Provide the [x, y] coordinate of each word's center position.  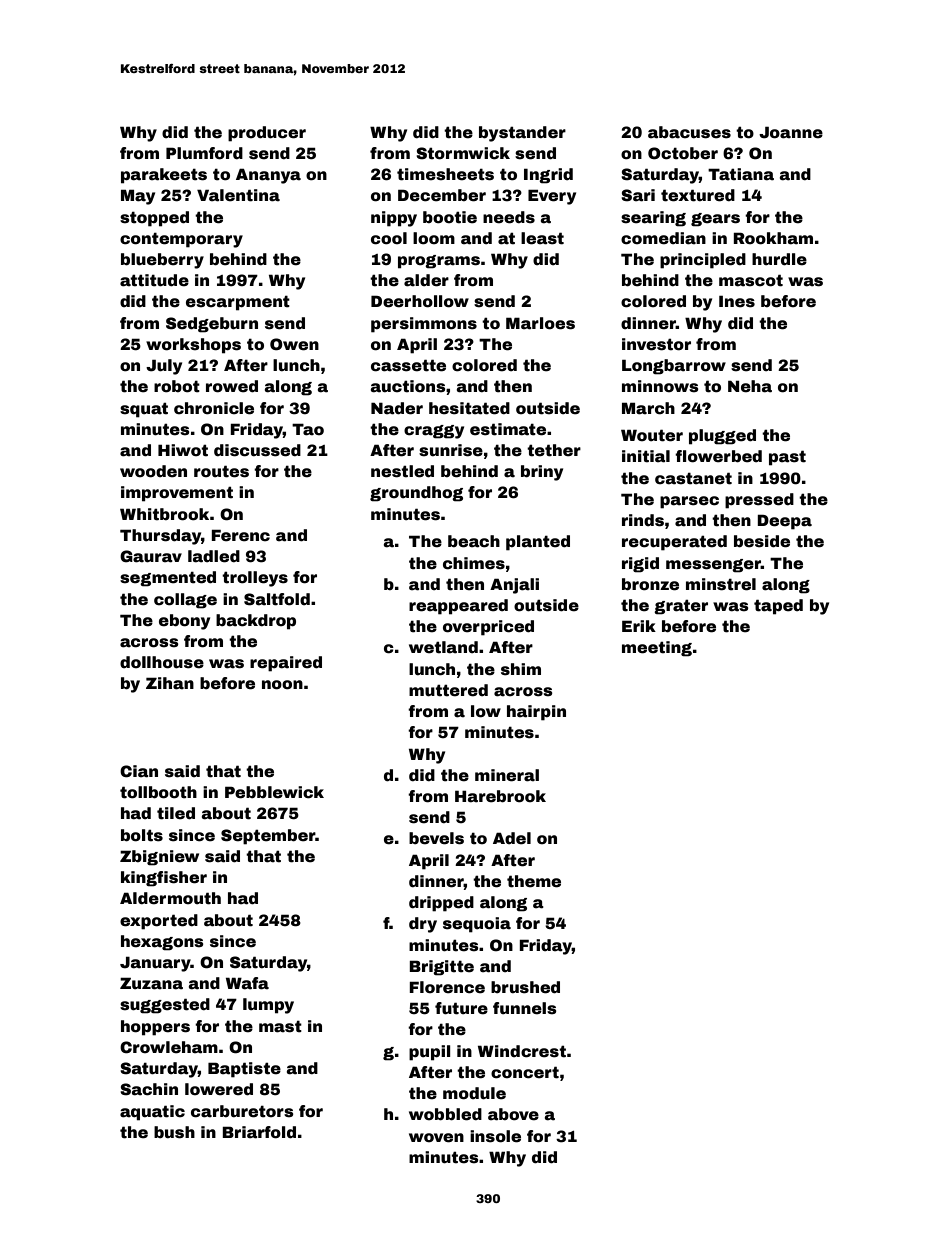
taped [778, 607]
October [683, 153]
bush [174, 1132]
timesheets [445, 174]
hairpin [536, 713]
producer [267, 134]
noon [282, 685]
